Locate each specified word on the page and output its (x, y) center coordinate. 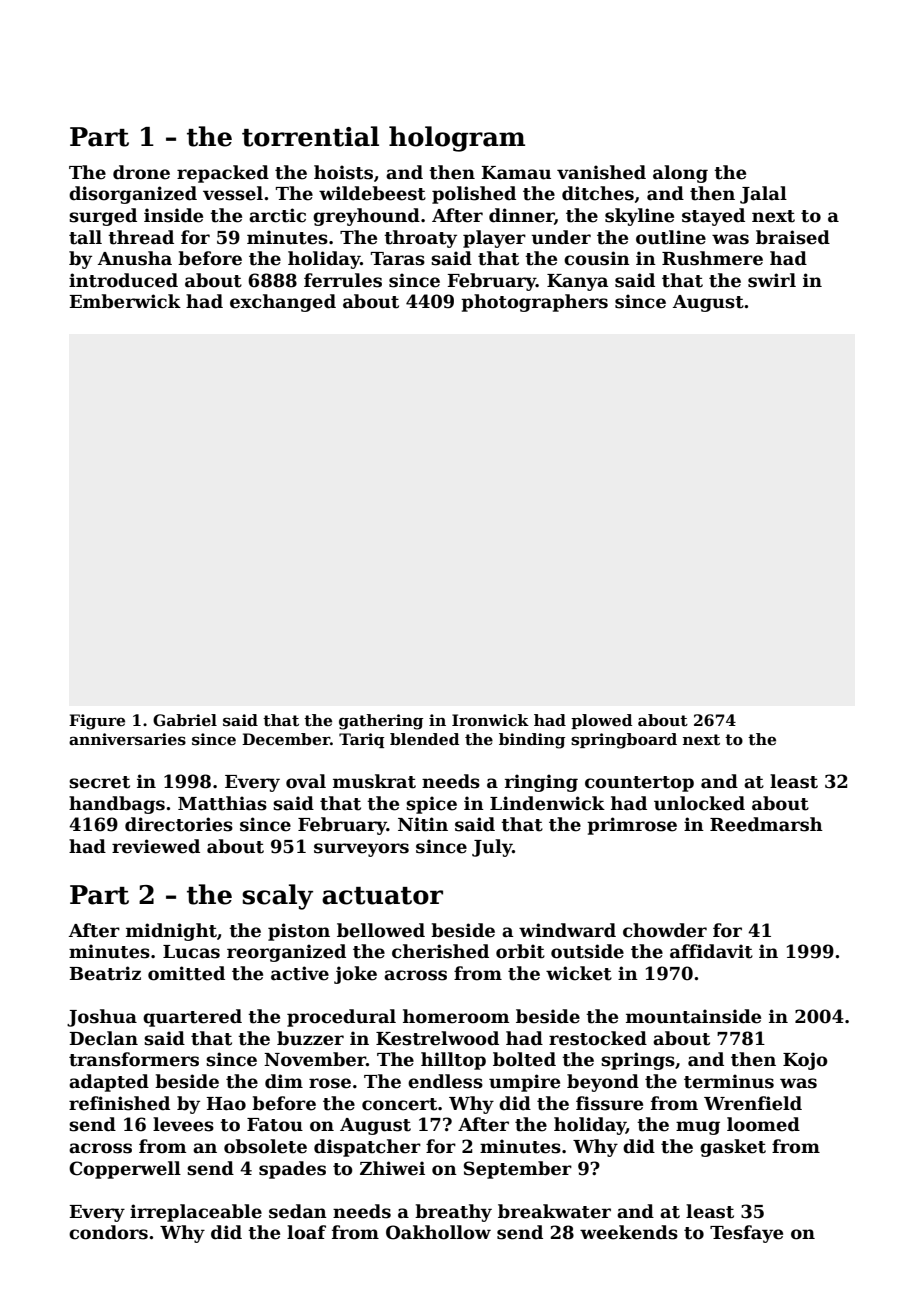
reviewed (156, 846)
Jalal (763, 195)
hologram (457, 139)
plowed (601, 721)
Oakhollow (438, 1232)
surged (103, 217)
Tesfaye (746, 1234)
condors (108, 1232)
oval (306, 781)
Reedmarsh (766, 824)
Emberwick (125, 301)
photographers (534, 303)
